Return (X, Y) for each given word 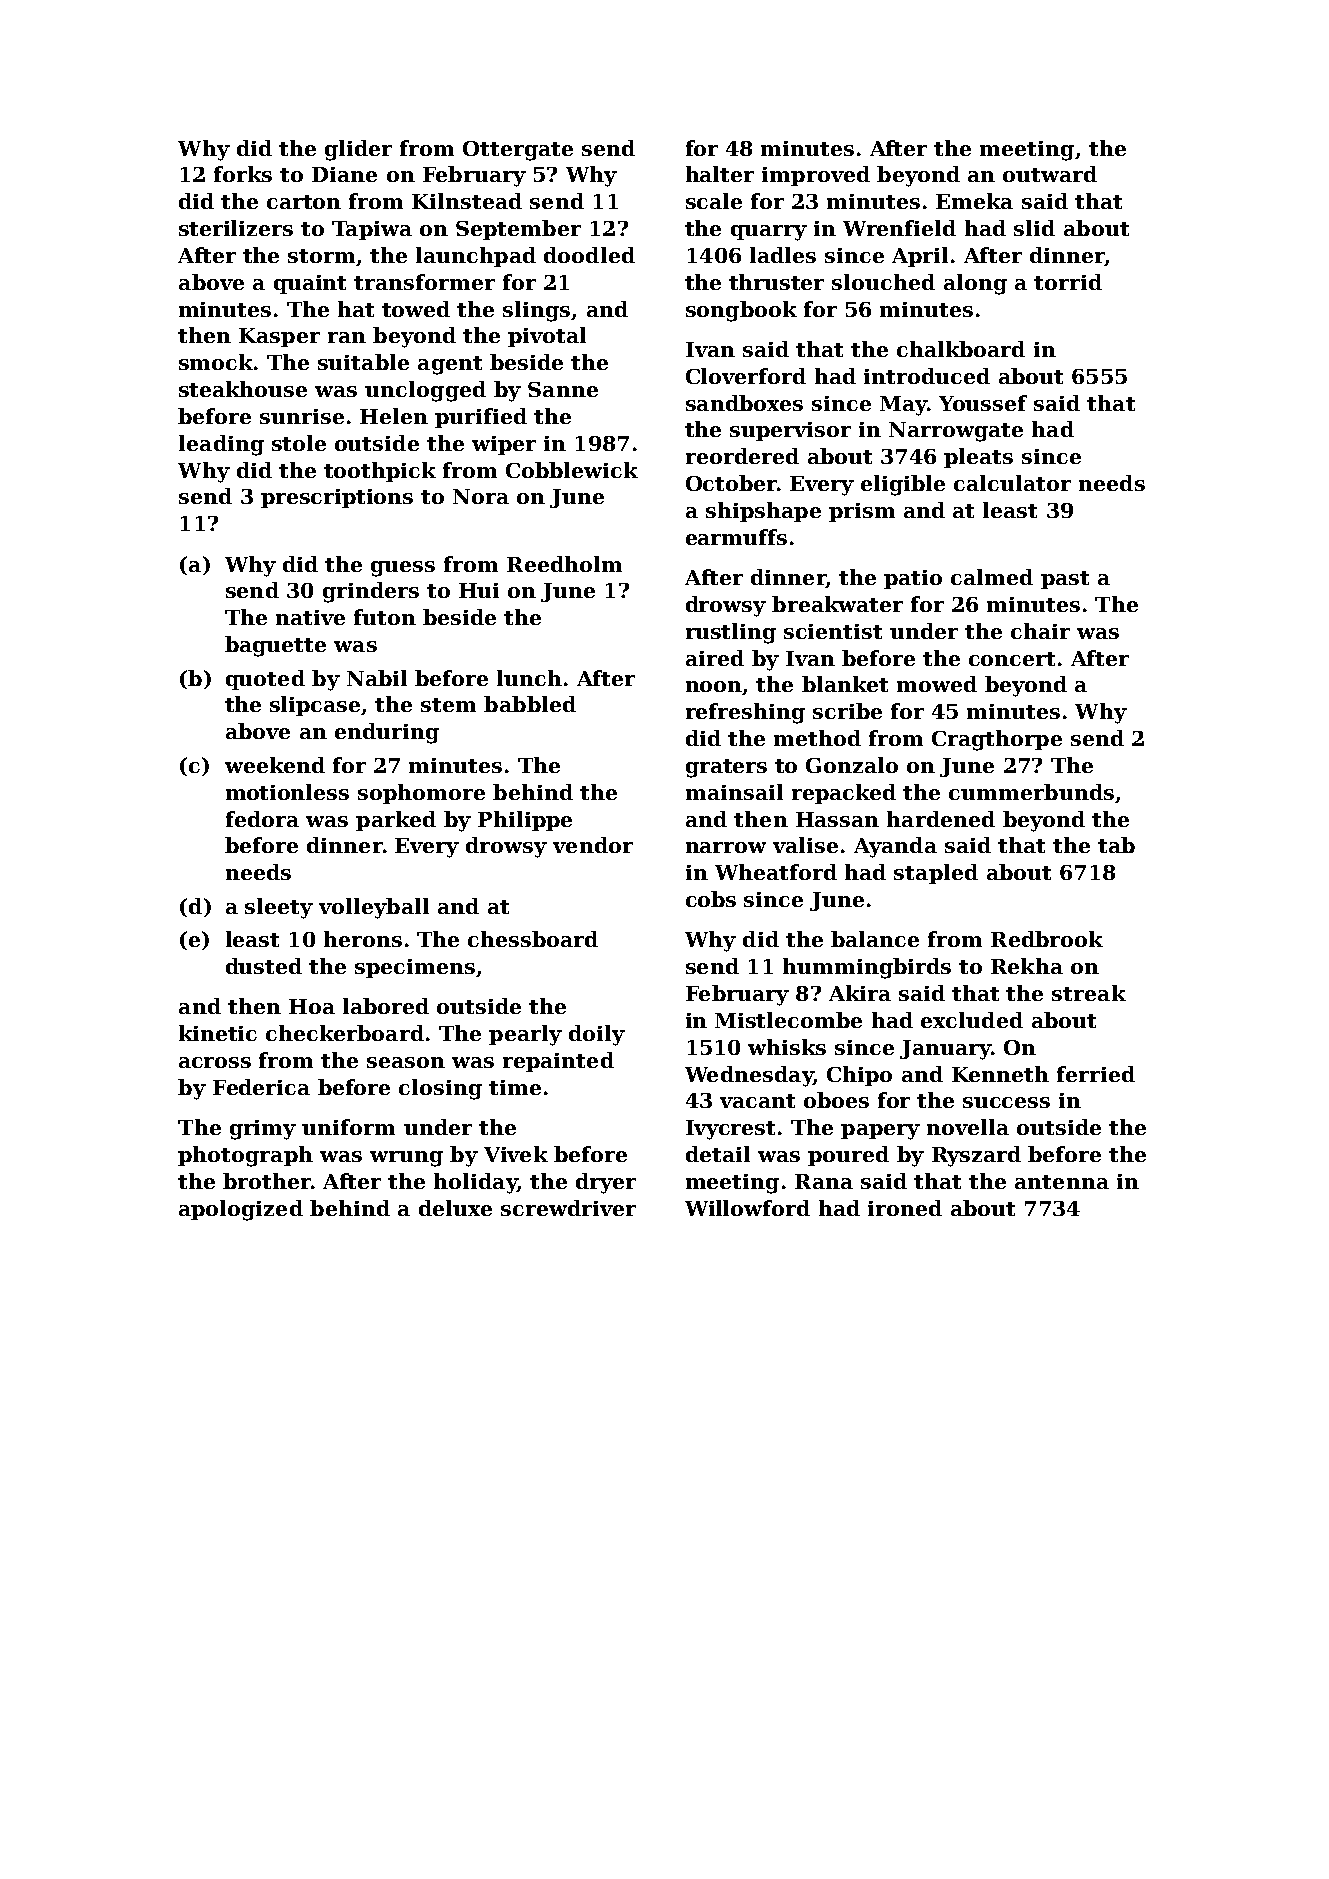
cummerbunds (1031, 792)
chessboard (533, 939)
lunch (529, 678)
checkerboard (345, 1033)
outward (1050, 174)
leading (221, 445)
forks (243, 174)
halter (720, 174)
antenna (1062, 1182)
